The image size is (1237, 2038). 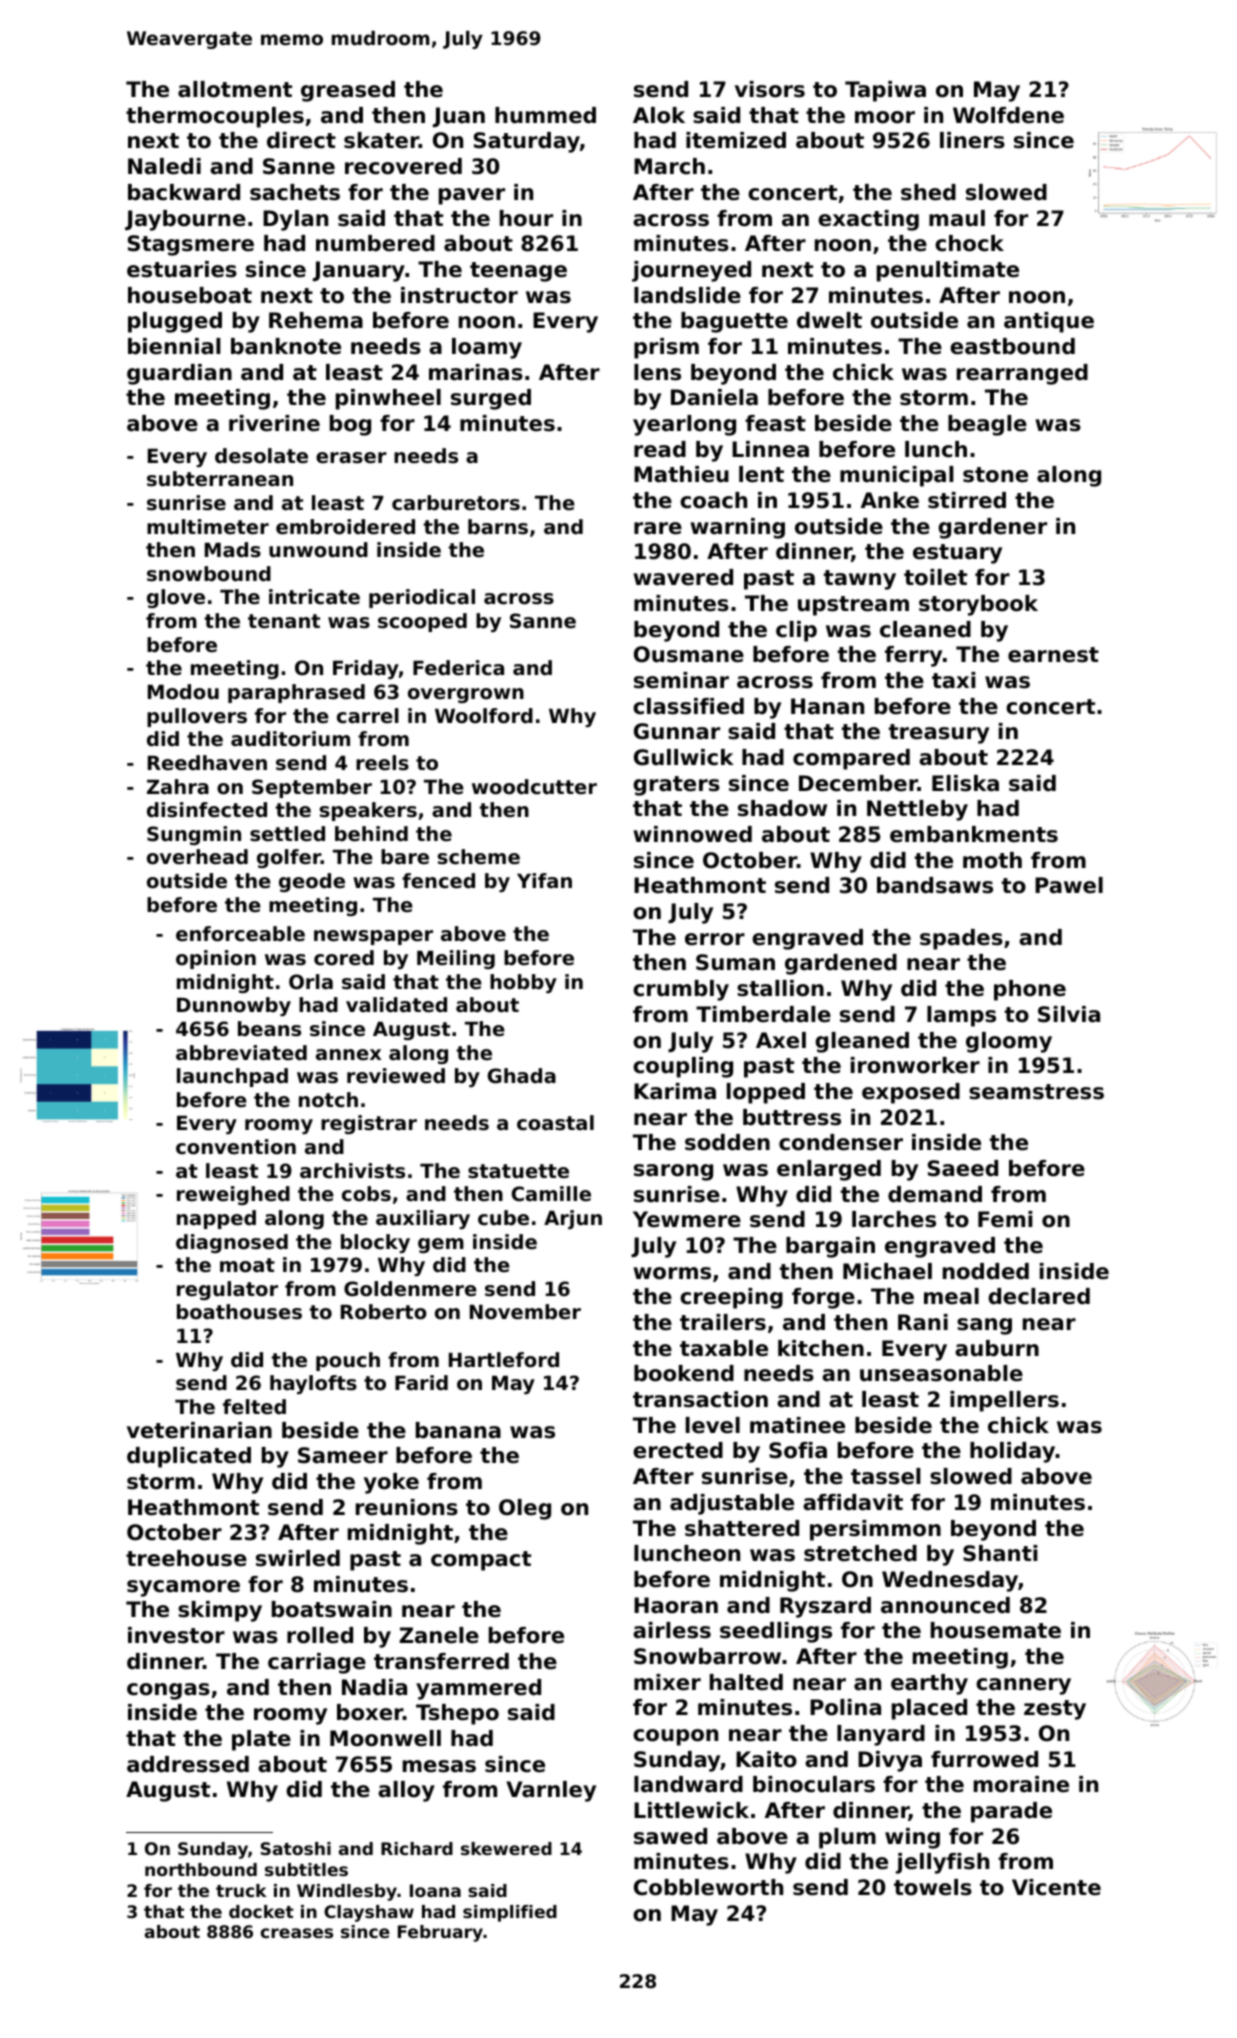 What do you see at coordinates (1069, 1014) in the screenshot?
I see `Silvia` at bounding box center [1069, 1014].
